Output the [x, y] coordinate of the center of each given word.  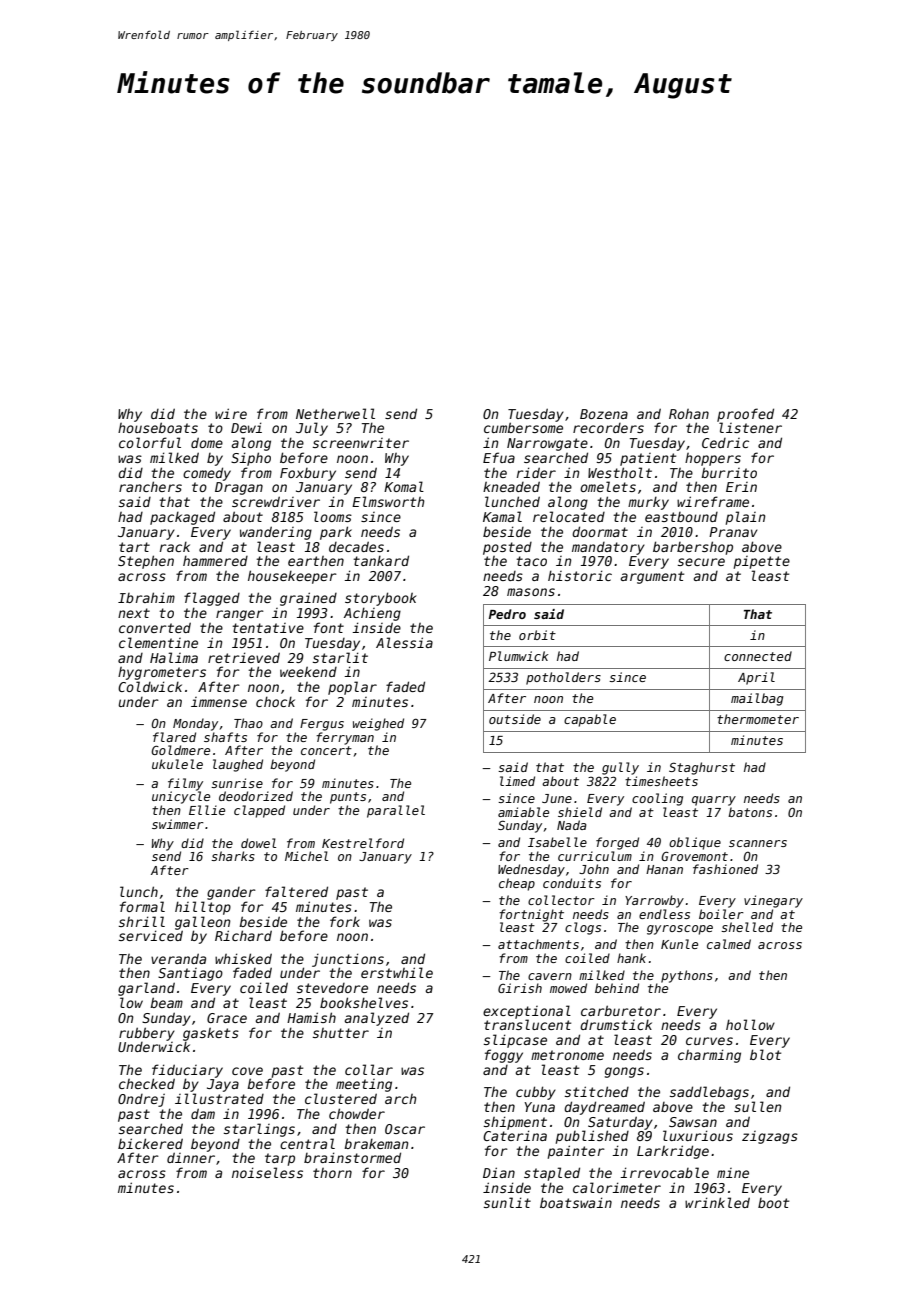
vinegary [773, 901]
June [557, 798]
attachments [538, 944]
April [756, 678]
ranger [240, 615]
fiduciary [187, 1071]
